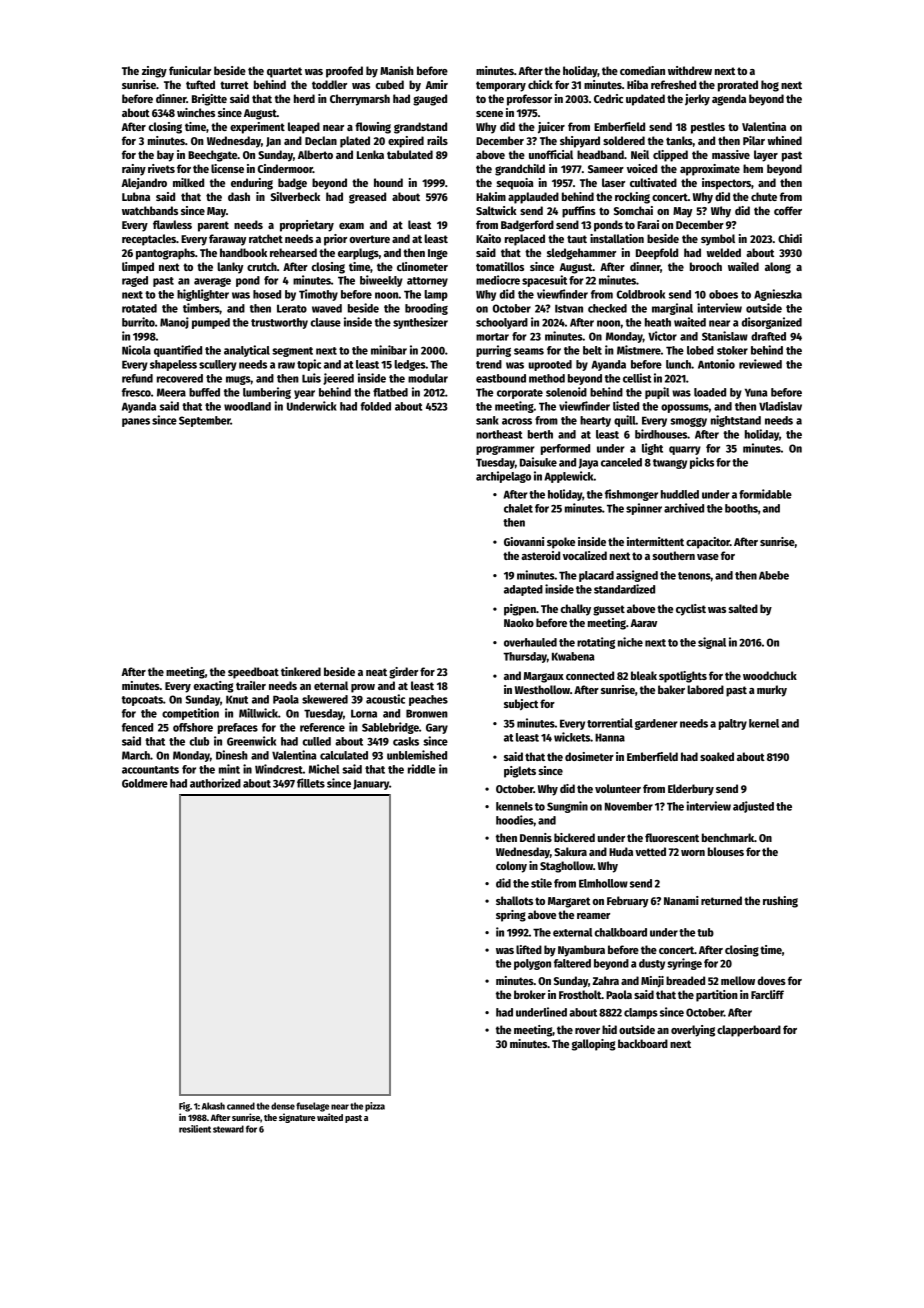  What do you see at coordinates (136, 422) in the page?
I see `panes` at bounding box center [136, 422].
